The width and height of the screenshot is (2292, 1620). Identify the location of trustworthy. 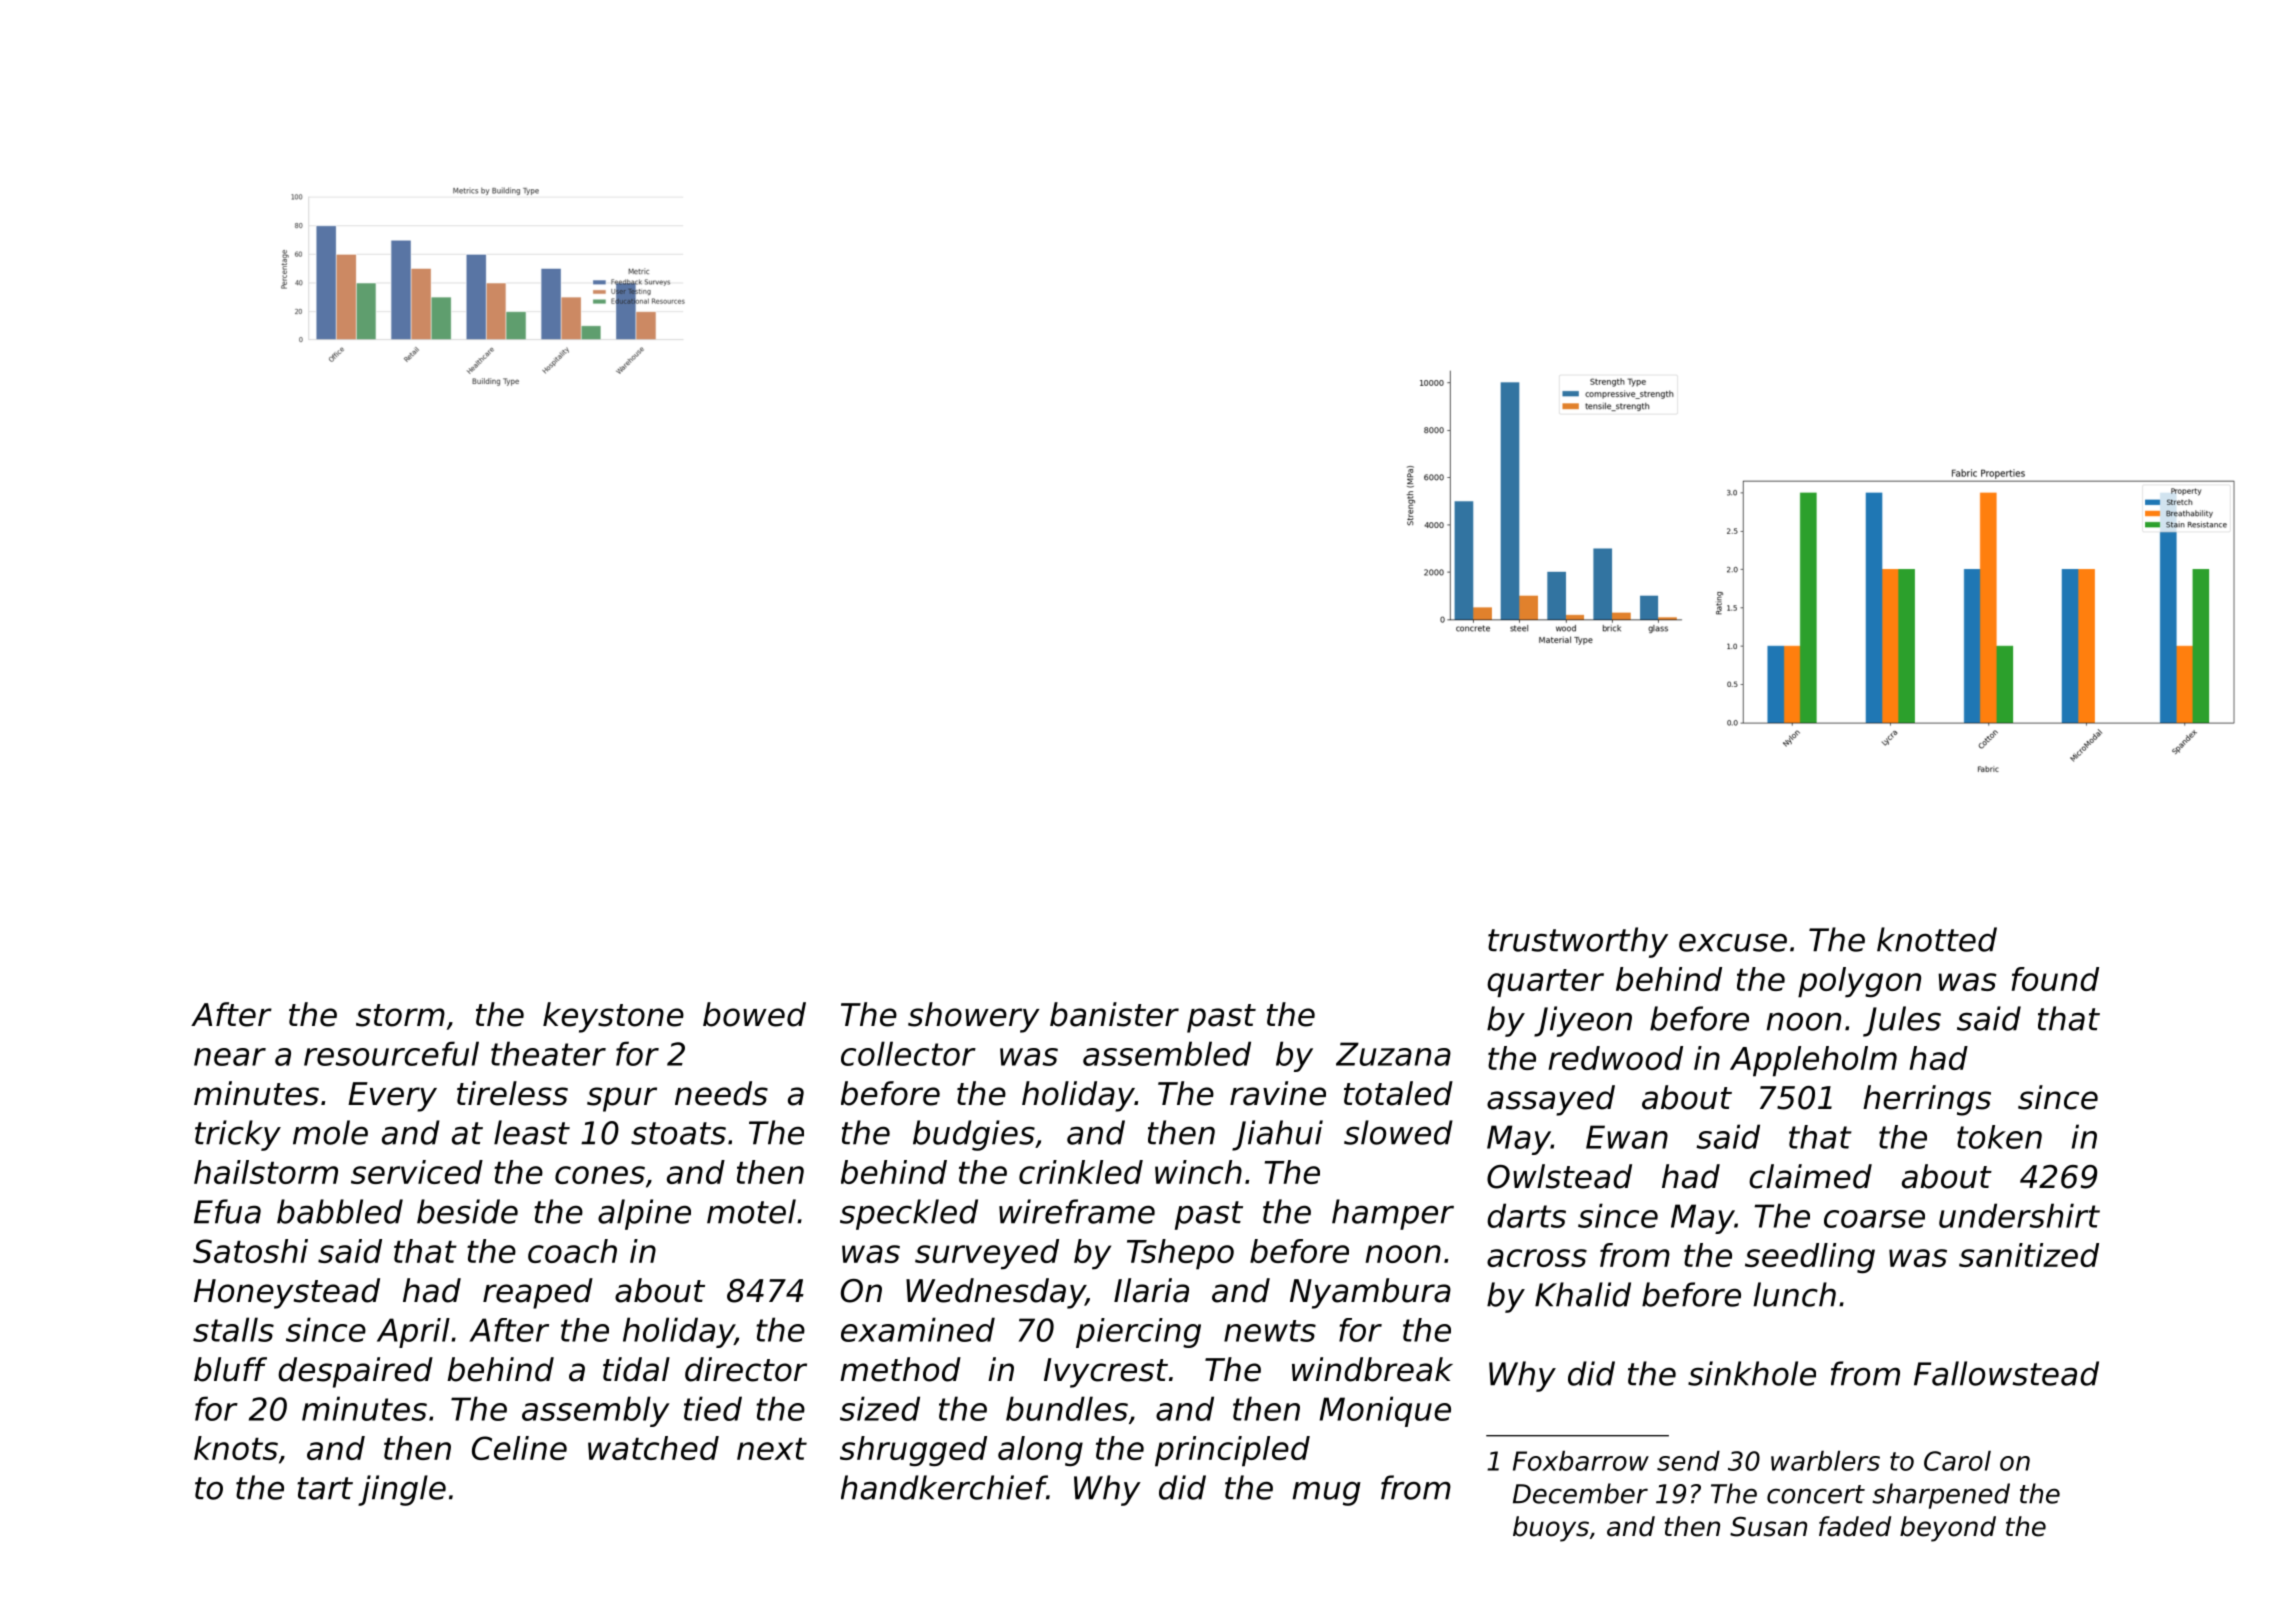
(1578, 942).
